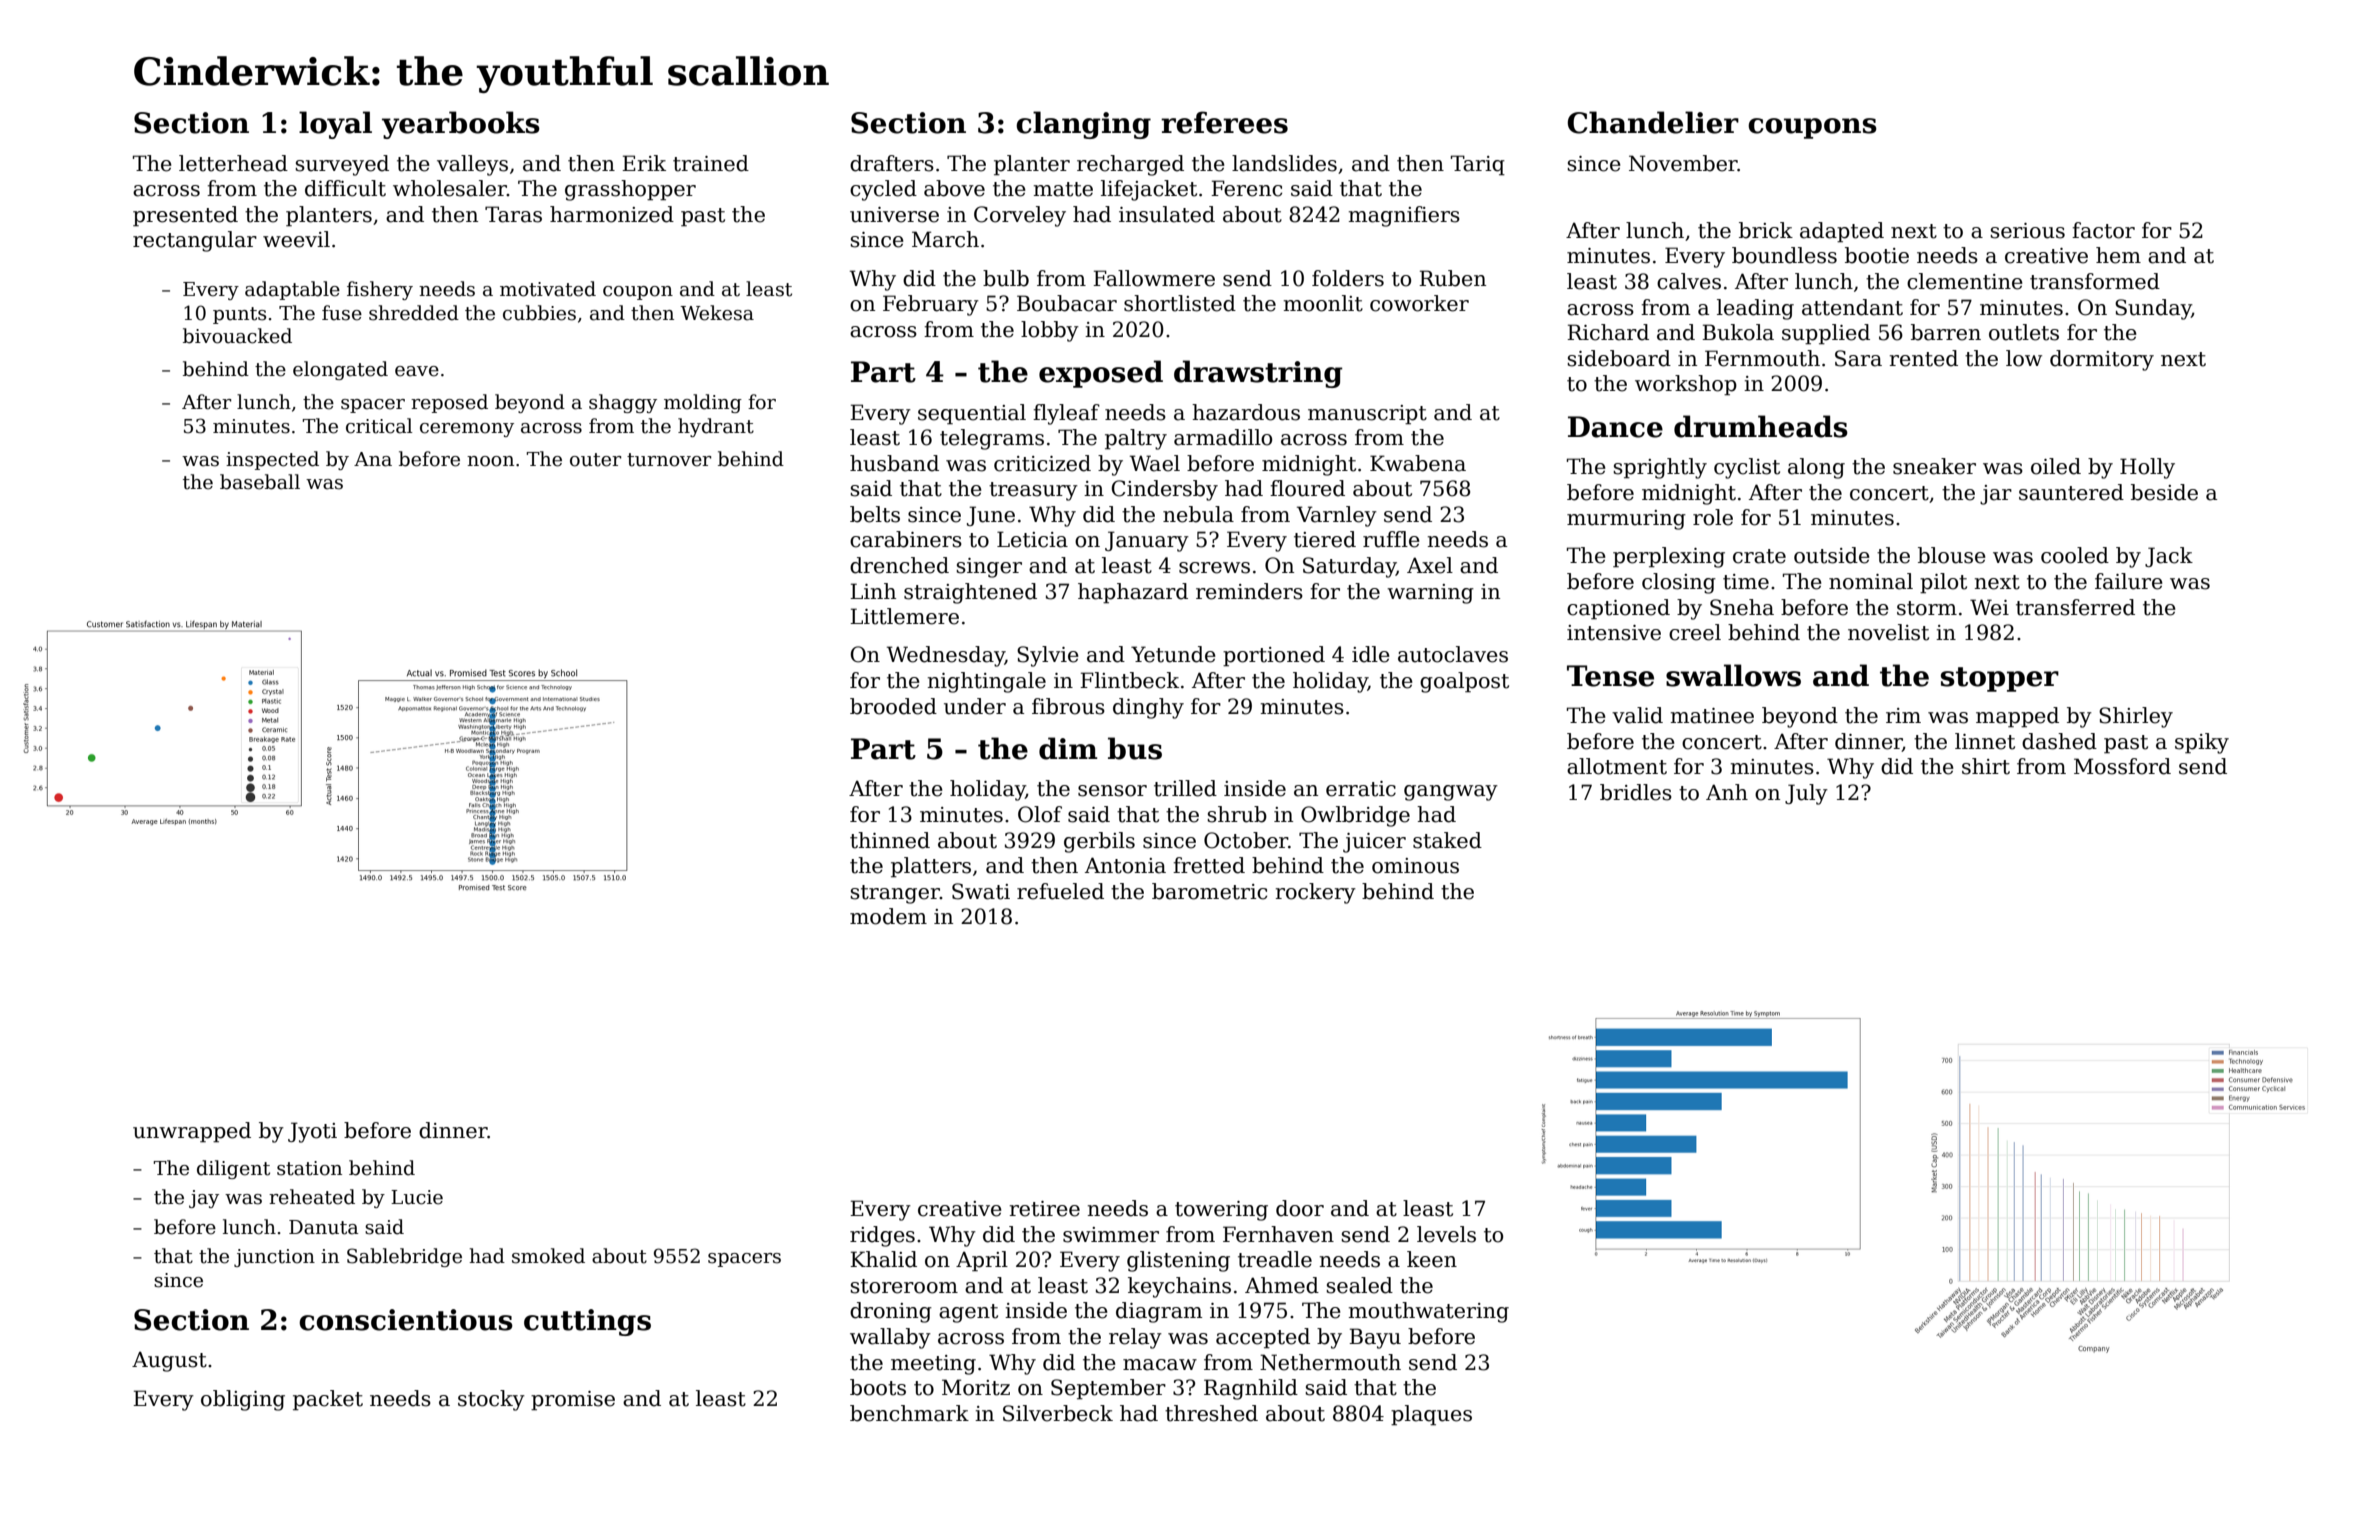  What do you see at coordinates (888, 916) in the page?
I see `modem` at bounding box center [888, 916].
